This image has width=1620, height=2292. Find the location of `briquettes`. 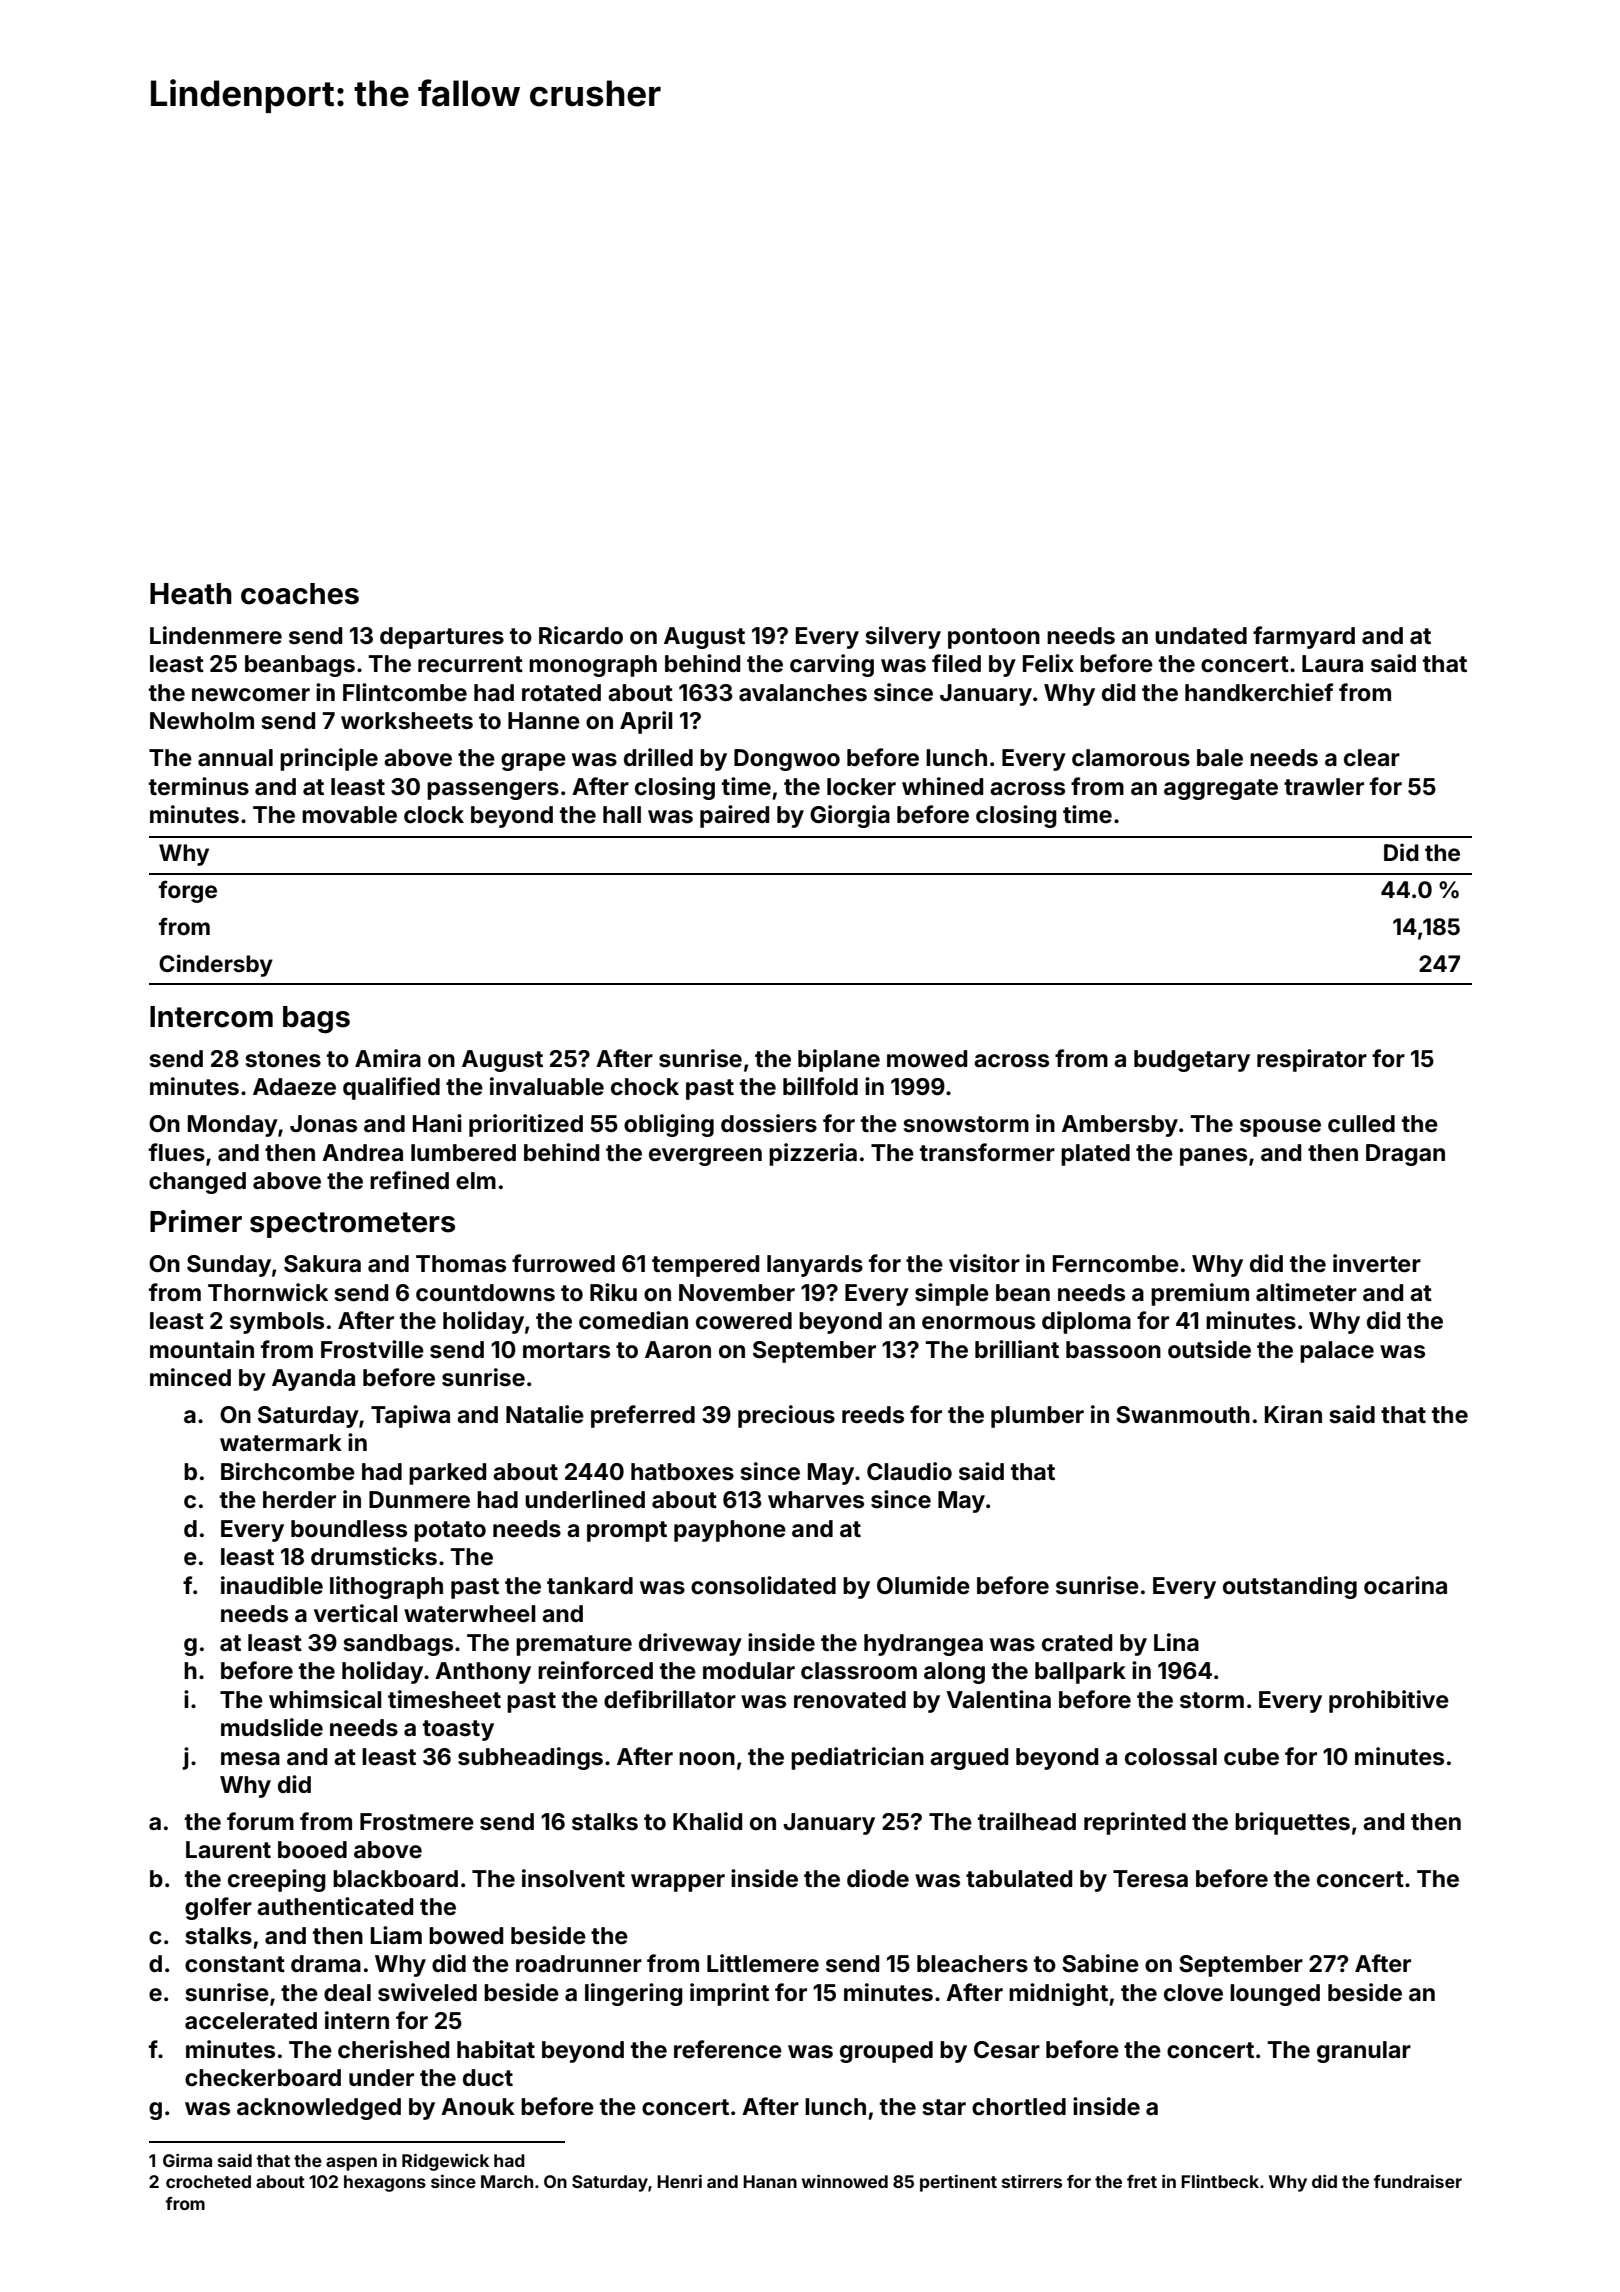

briquettes is located at coordinates (1292, 1823).
